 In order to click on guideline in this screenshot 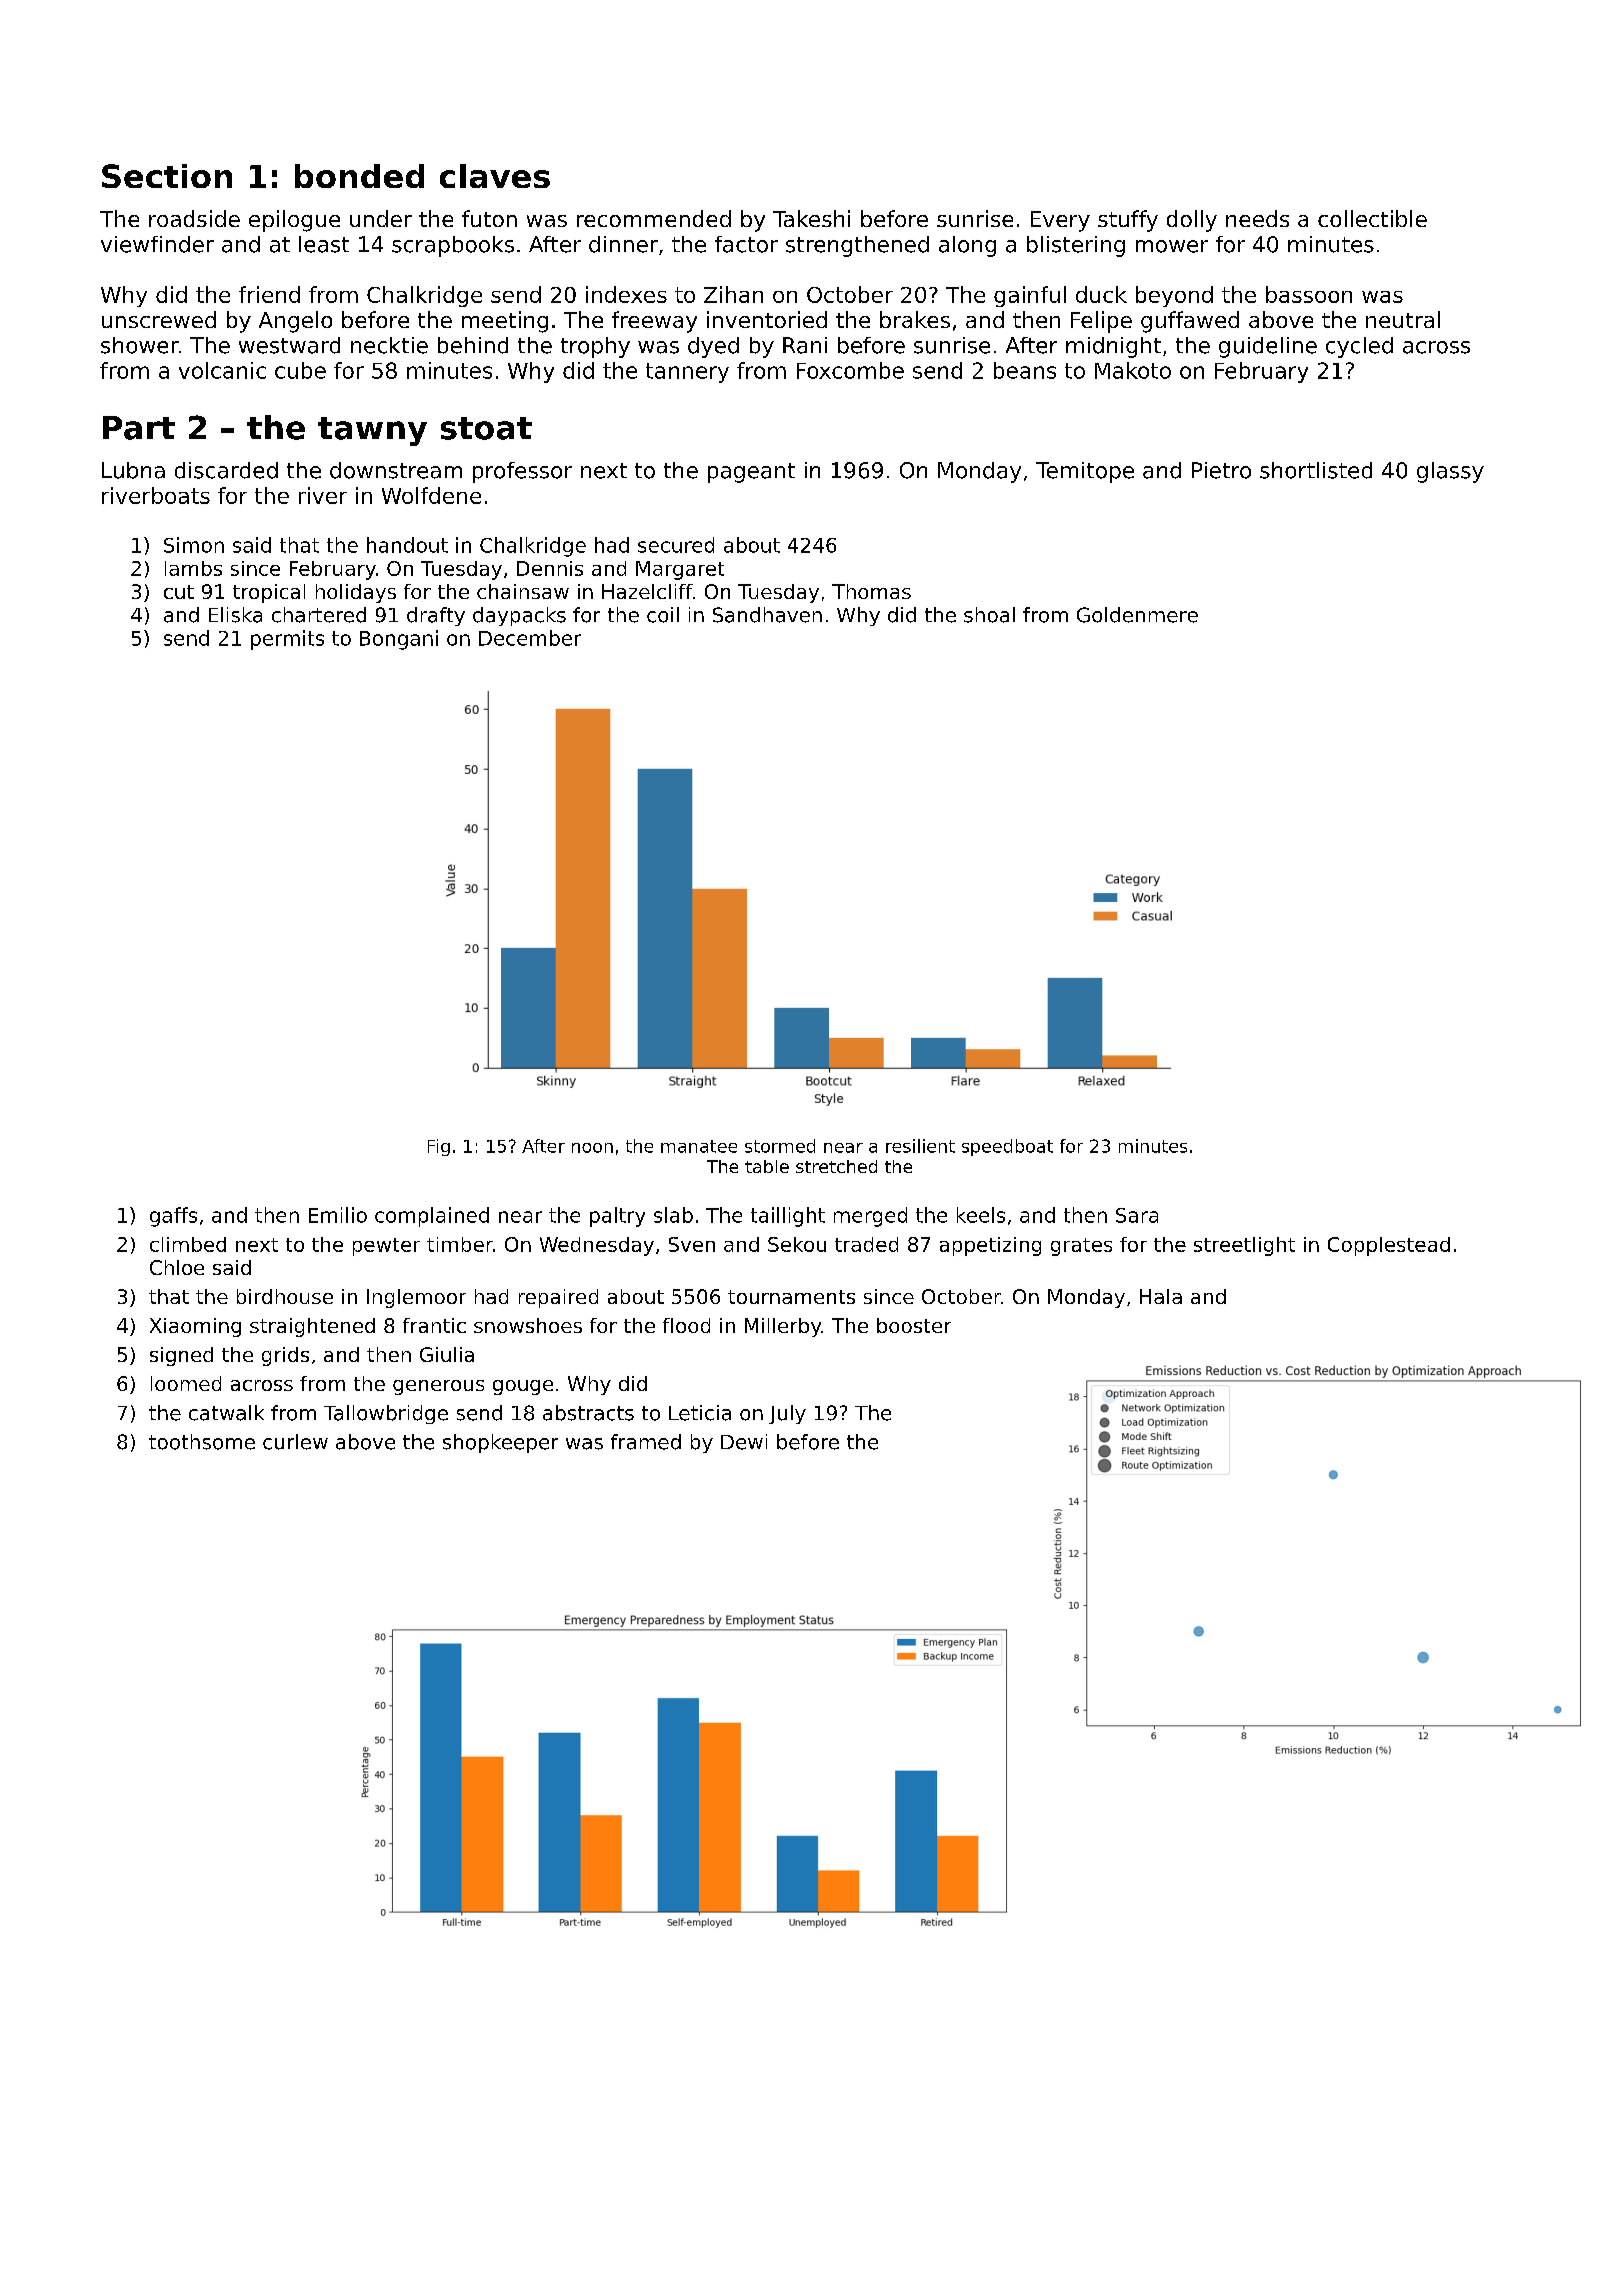, I will do `click(1268, 347)`.
